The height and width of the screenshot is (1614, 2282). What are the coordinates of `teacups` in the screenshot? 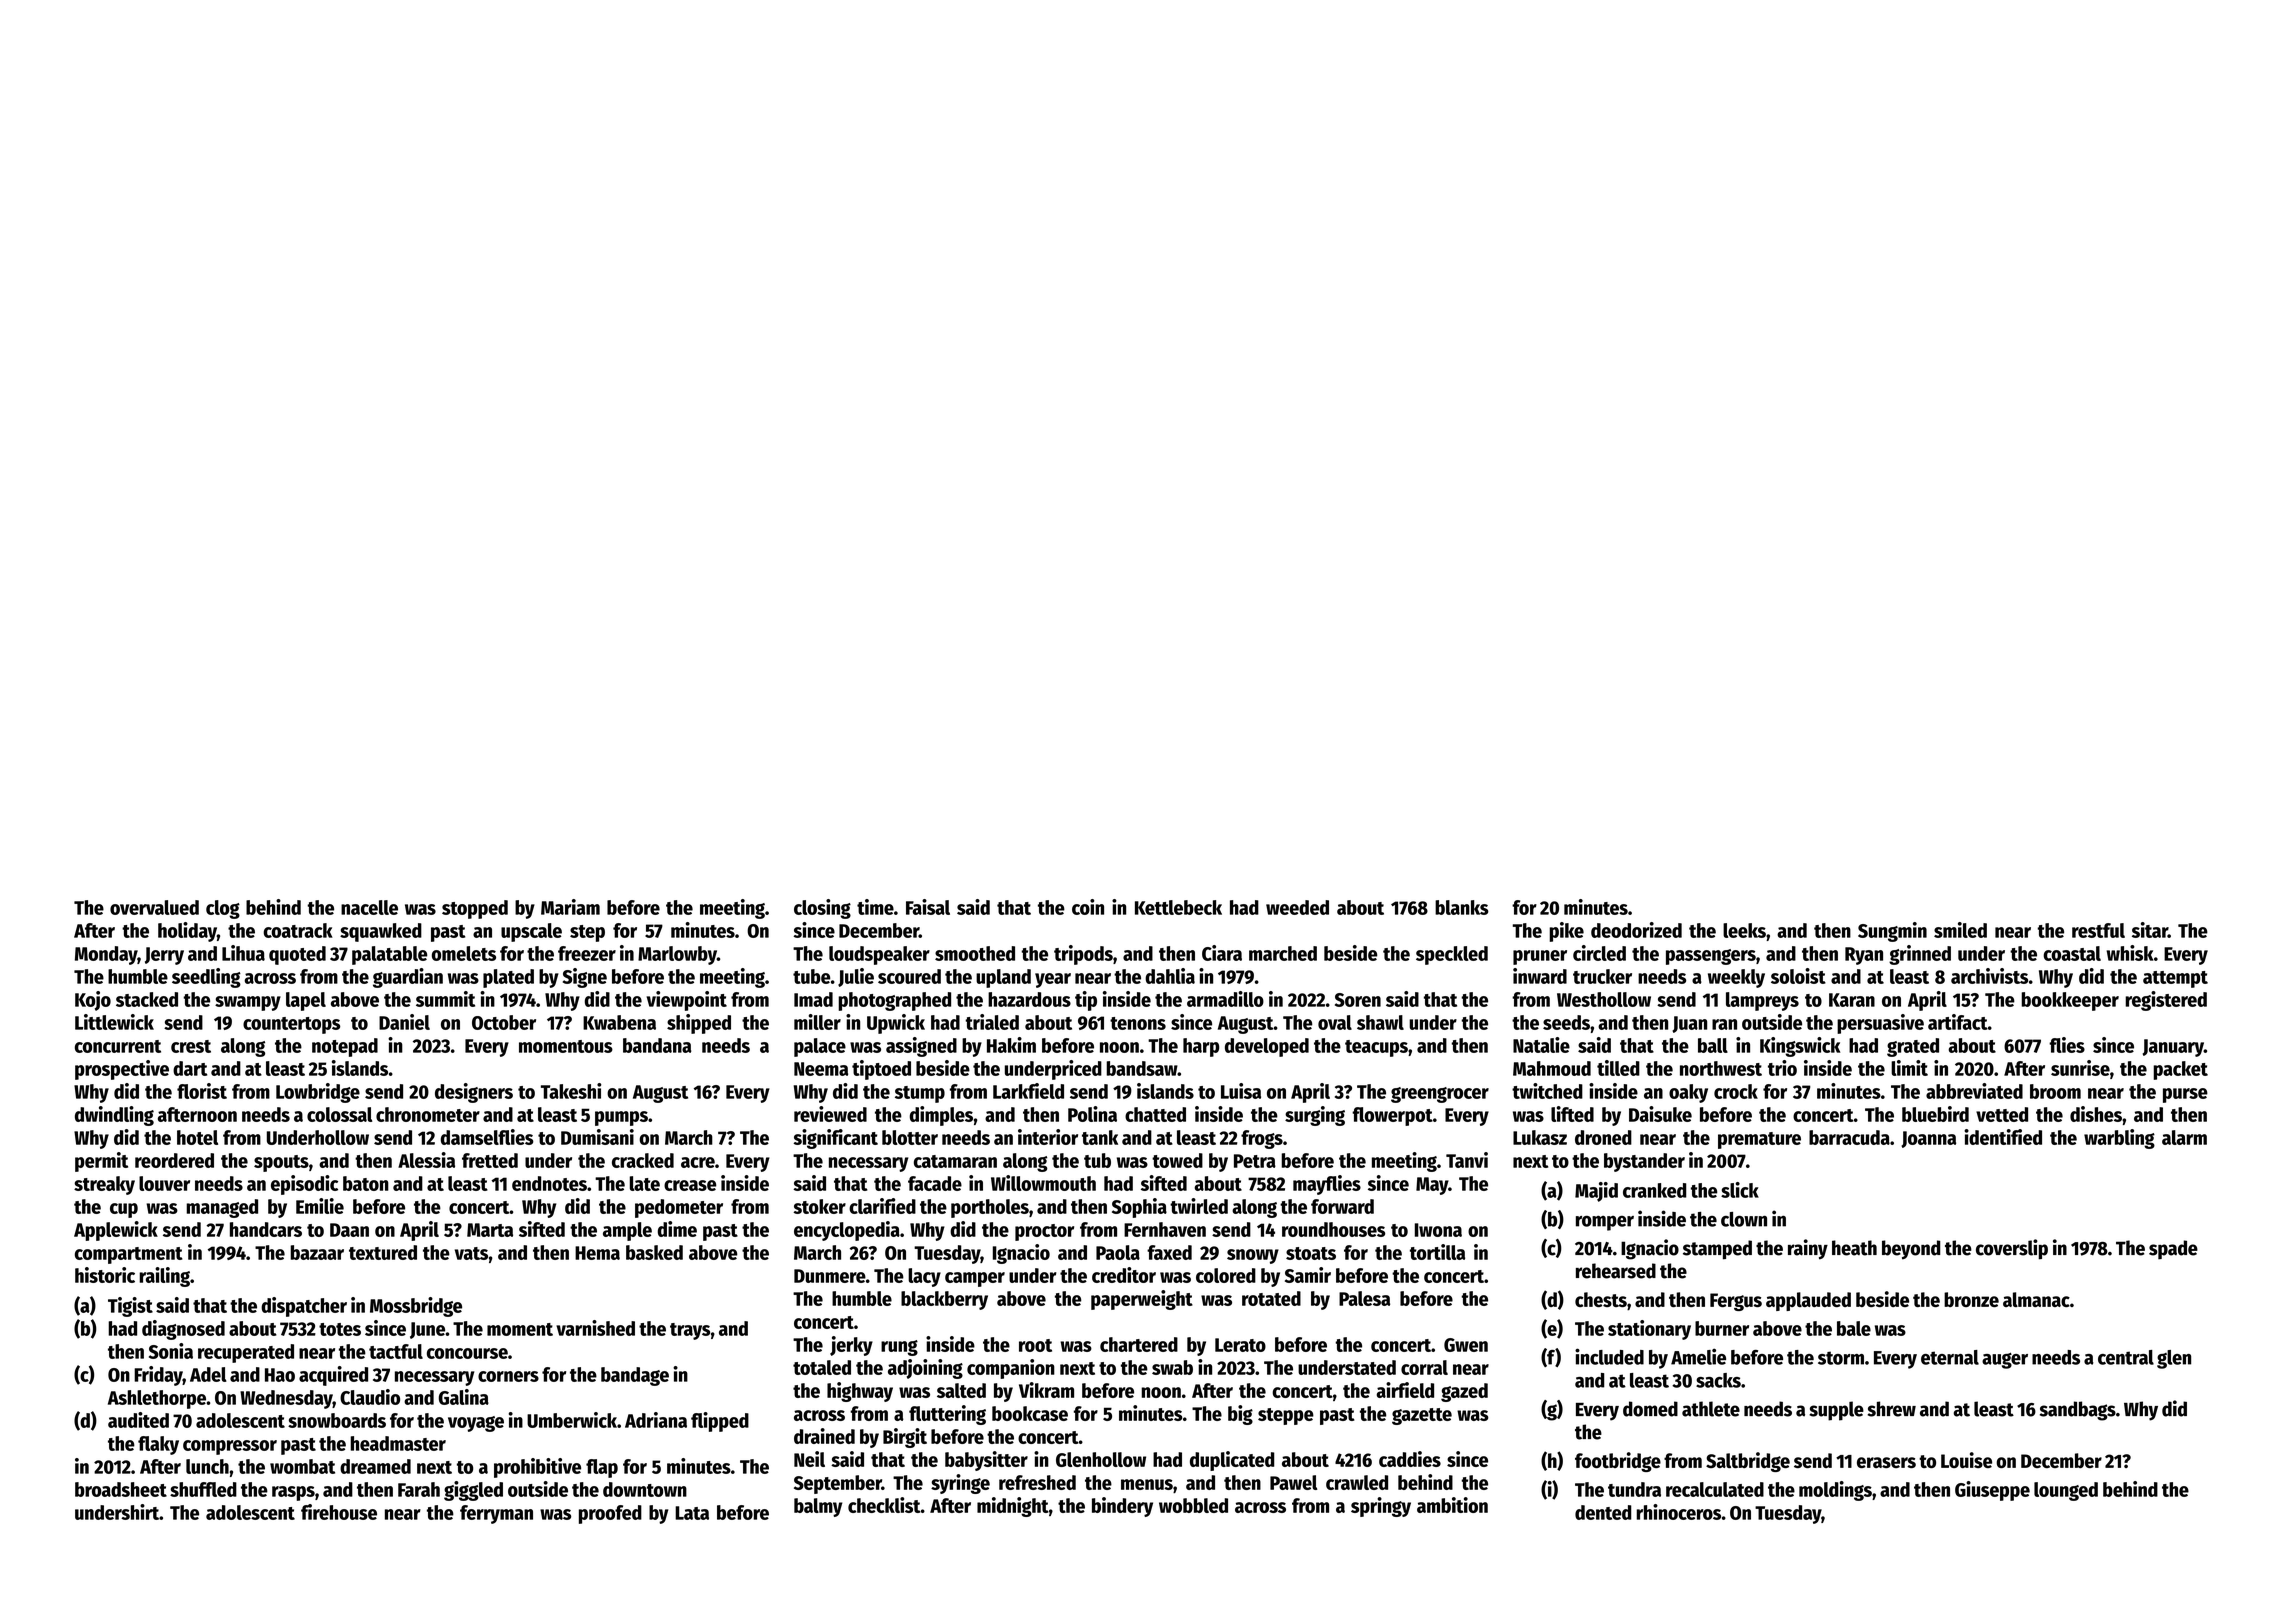 It's located at (1376, 1048).
